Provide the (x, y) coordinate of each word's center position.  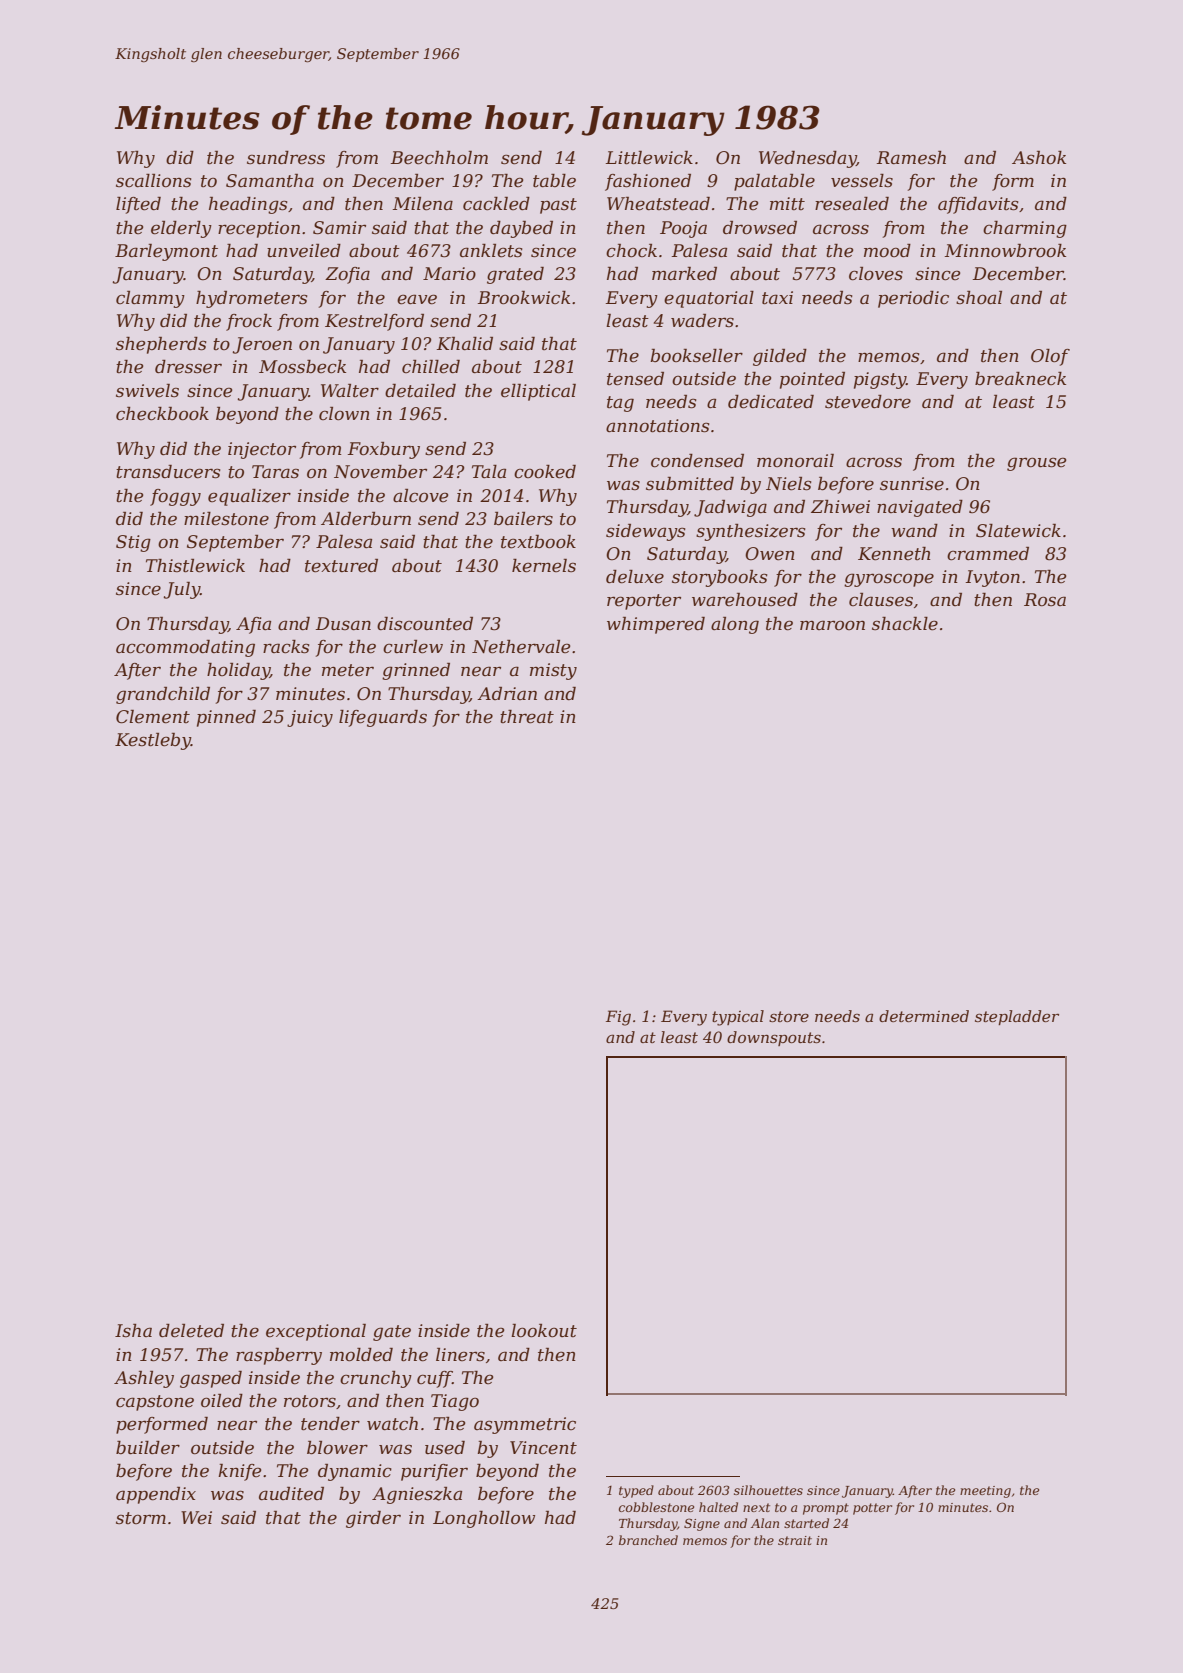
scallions (153, 181)
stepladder (1017, 1017)
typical (738, 1018)
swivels (147, 390)
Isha (133, 1330)
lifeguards (383, 718)
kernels (544, 566)
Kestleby (153, 741)
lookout (544, 1330)
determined (924, 1016)
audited (291, 1494)
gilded (780, 357)
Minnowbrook (1005, 250)
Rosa (1045, 599)
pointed (812, 380)
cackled (496, 204)
